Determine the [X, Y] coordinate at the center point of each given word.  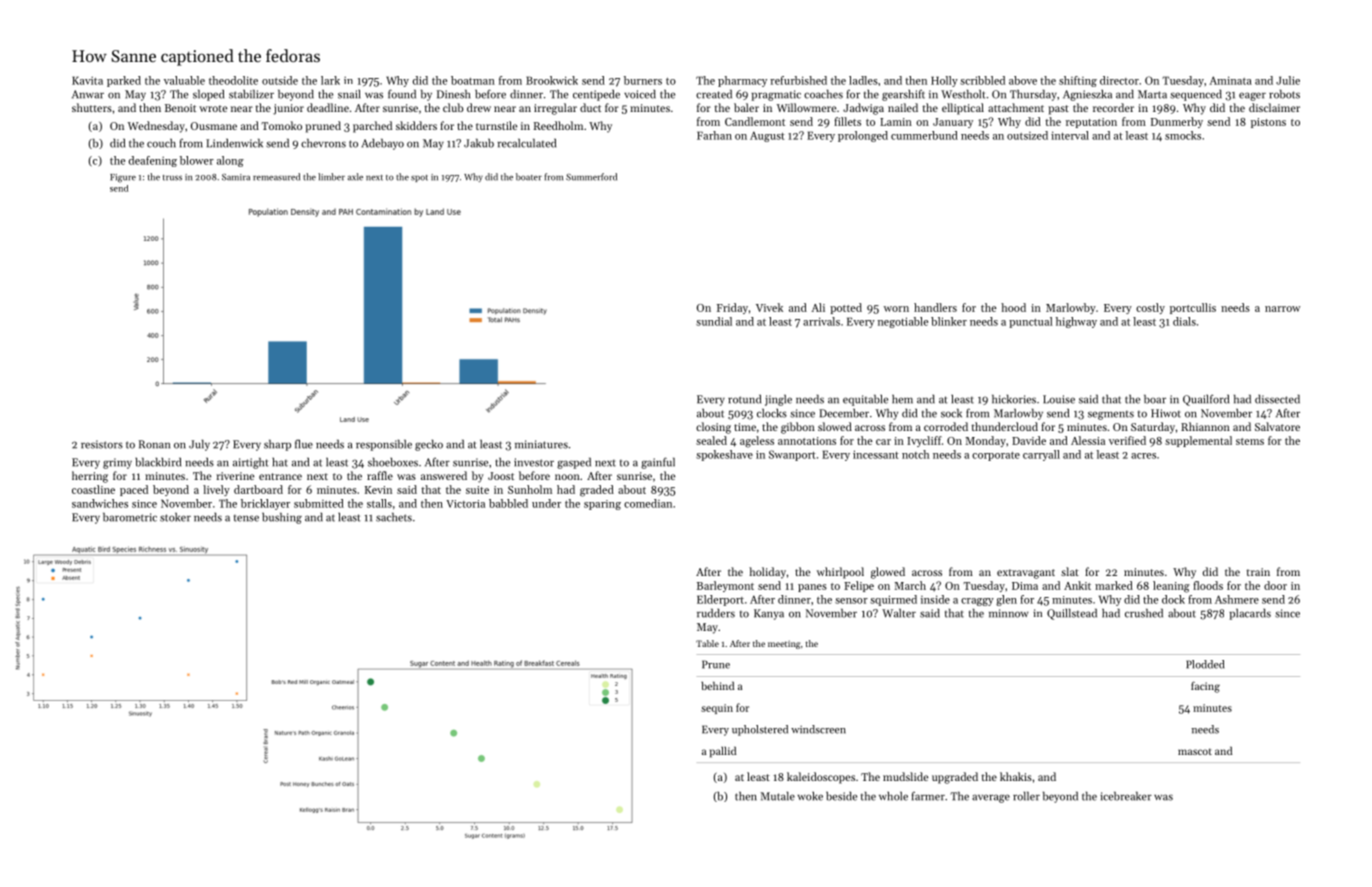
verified [1127, 440]
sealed [711, 440]
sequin [717, 709]
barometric [130, 517]
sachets [394, 517]
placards [1250, 614]
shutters [92, 107]
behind [717, 686]
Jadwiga [863, 109]
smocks [1183, 135]
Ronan [154, 444]
